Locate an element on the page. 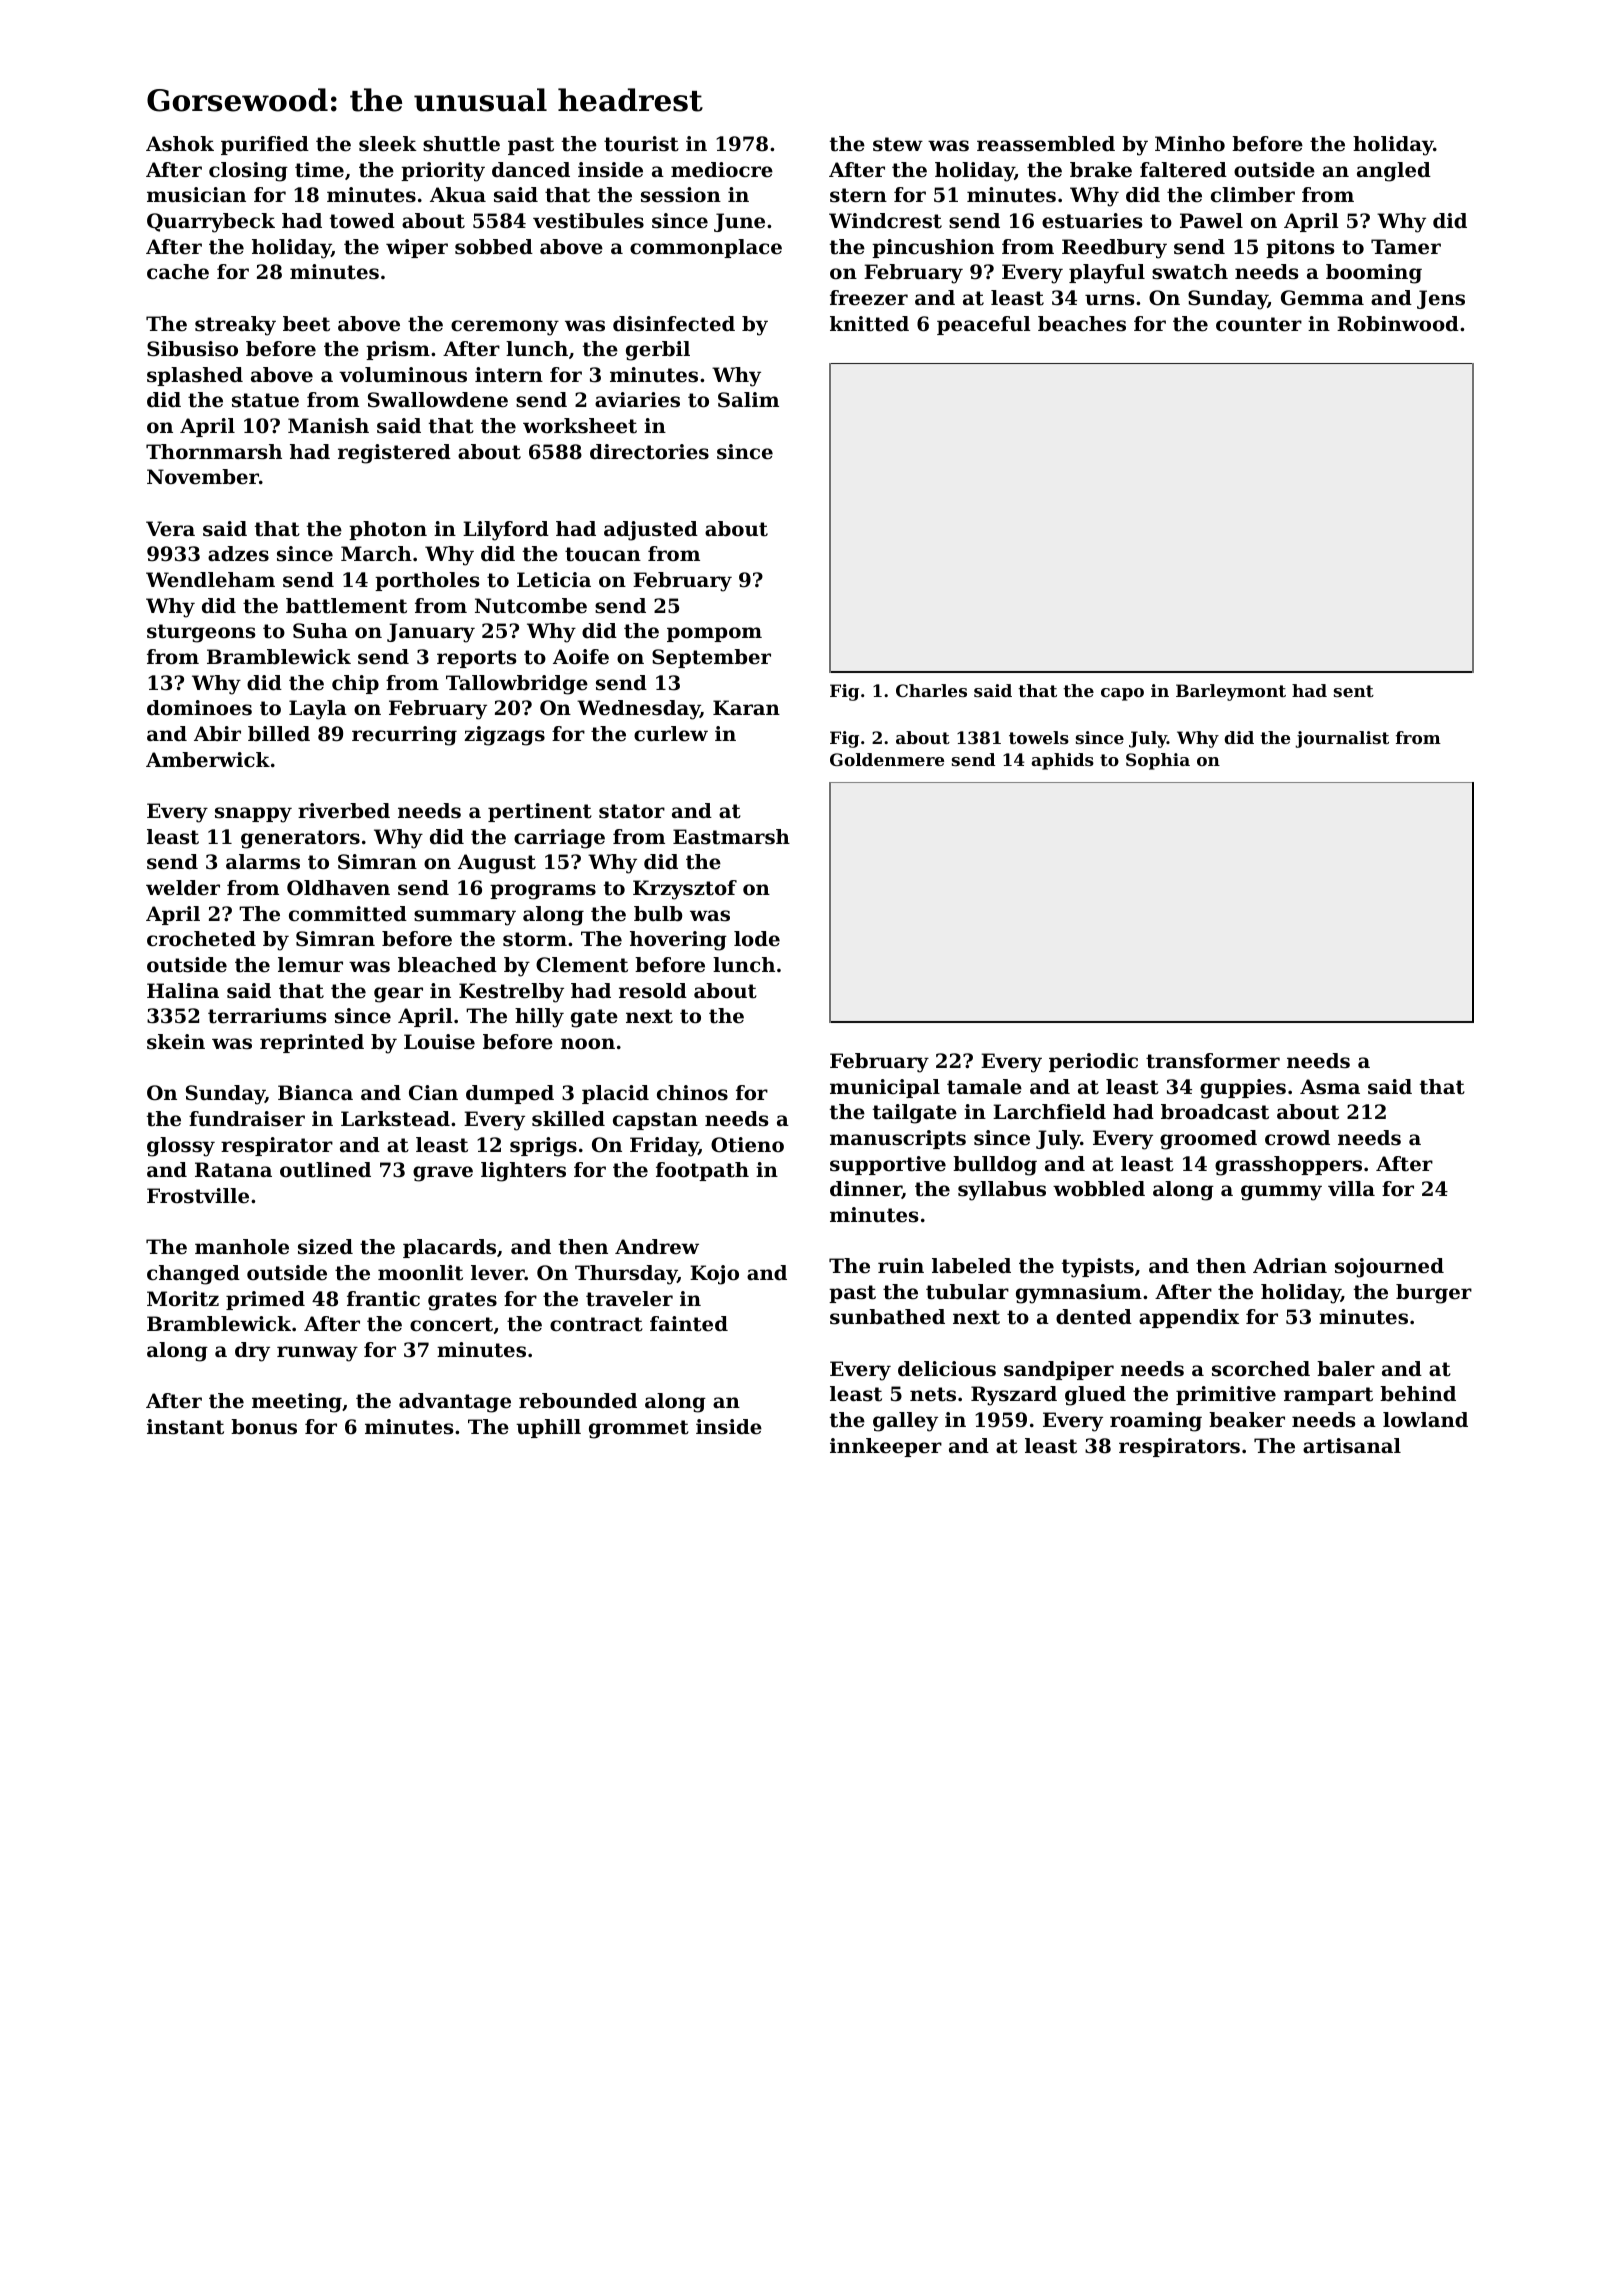 This page has height=2292, width=1620. shuttle is located at coordinates (461, 144).
